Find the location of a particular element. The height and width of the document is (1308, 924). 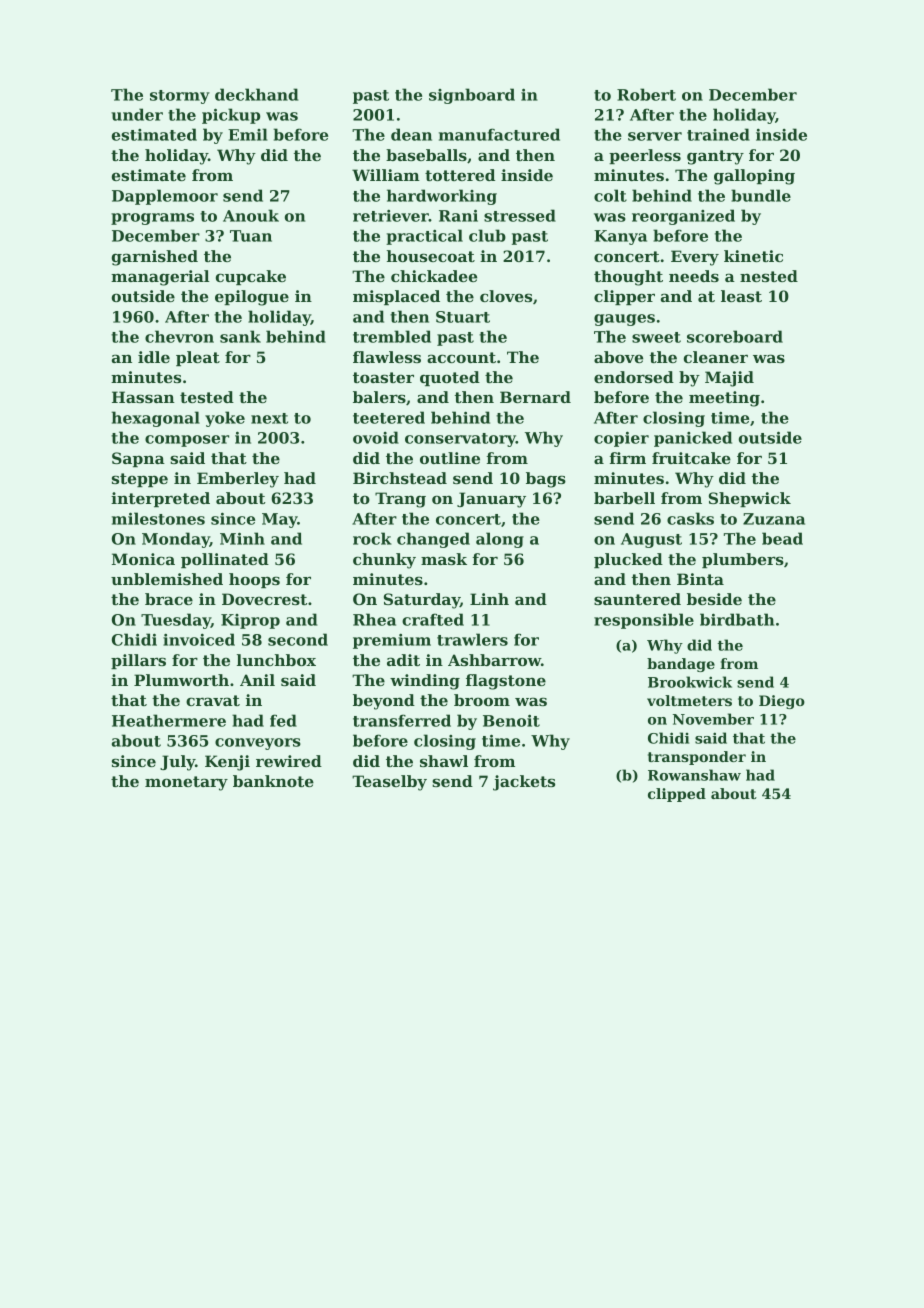

scoreboard is located at coordinates (735, 336).
